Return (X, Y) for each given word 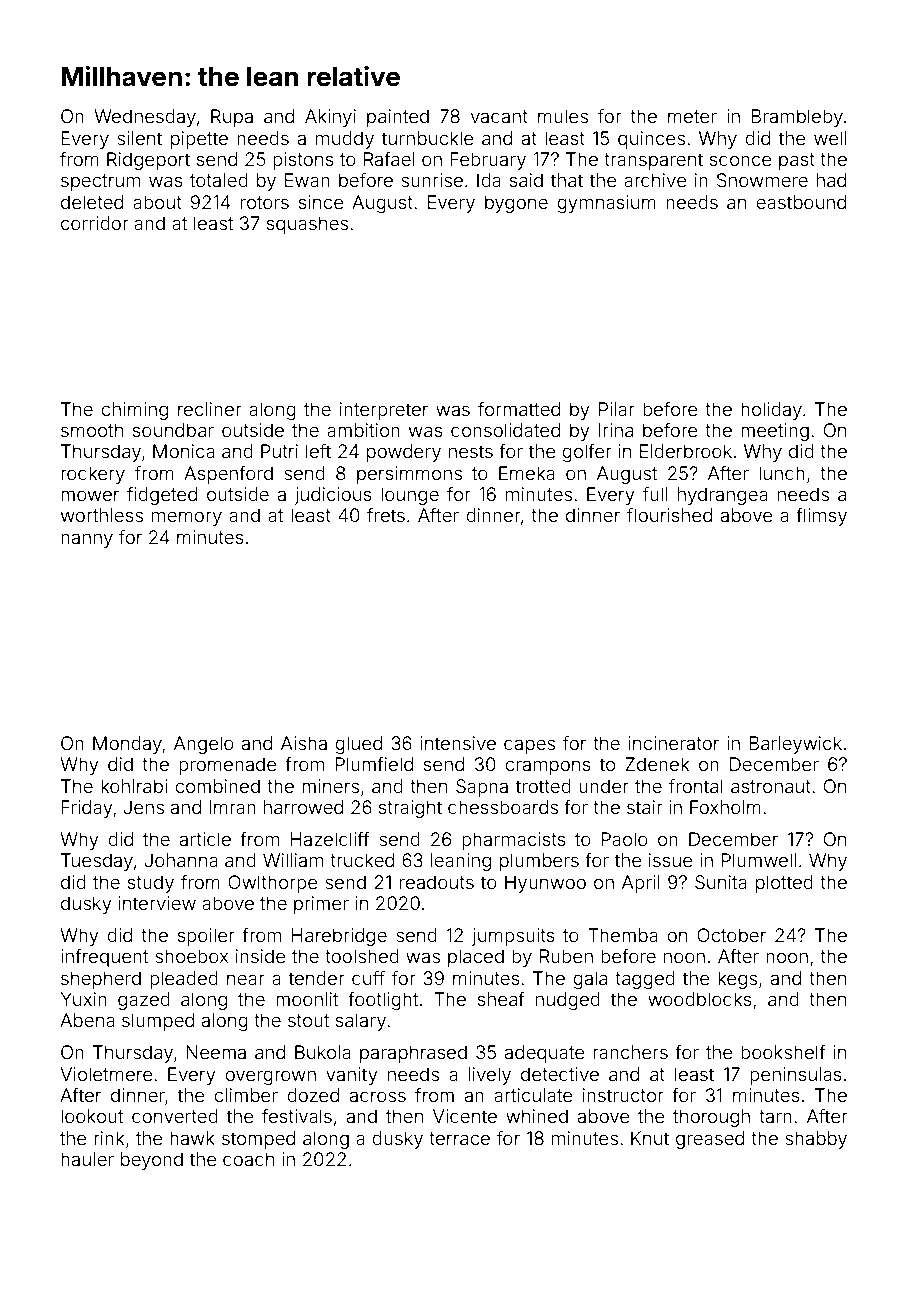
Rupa (232, 118)
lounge (410, 496)
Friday (87, 809)
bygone (516, 204)
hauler (87, 1159)
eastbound (801, 202)
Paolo (624, 839)
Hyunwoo (545, 884)
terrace (459, 1138)
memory (187, 518)
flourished (669, 515)
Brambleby (797, 118)
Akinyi (330, 118)
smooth (92, 430)
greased (710, 1140)
